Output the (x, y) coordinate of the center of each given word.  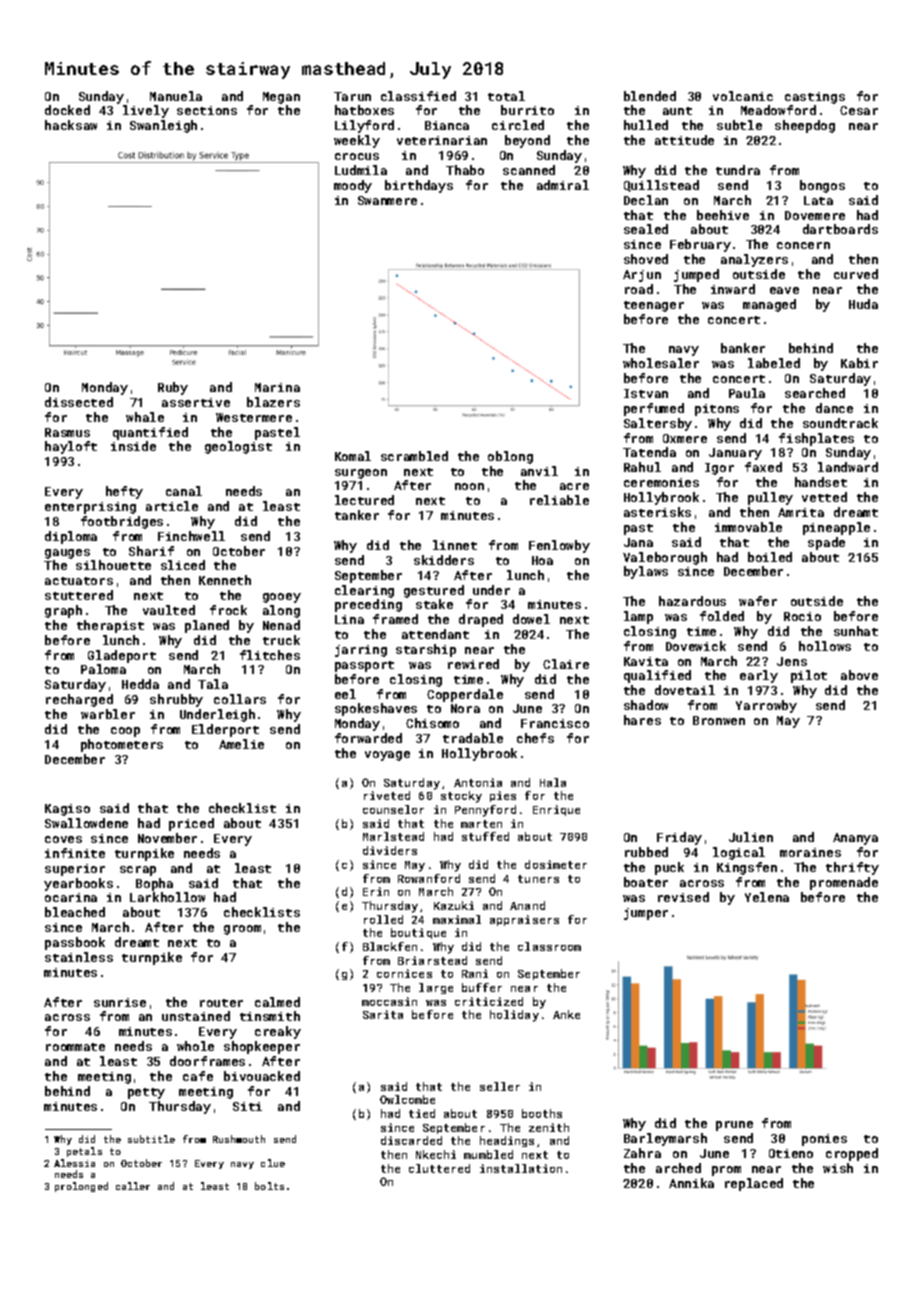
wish (838, 1168)
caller (133, 1186)
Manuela (176, 96)
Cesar (859, 110)
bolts (269, 1186)
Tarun (352, 96)
